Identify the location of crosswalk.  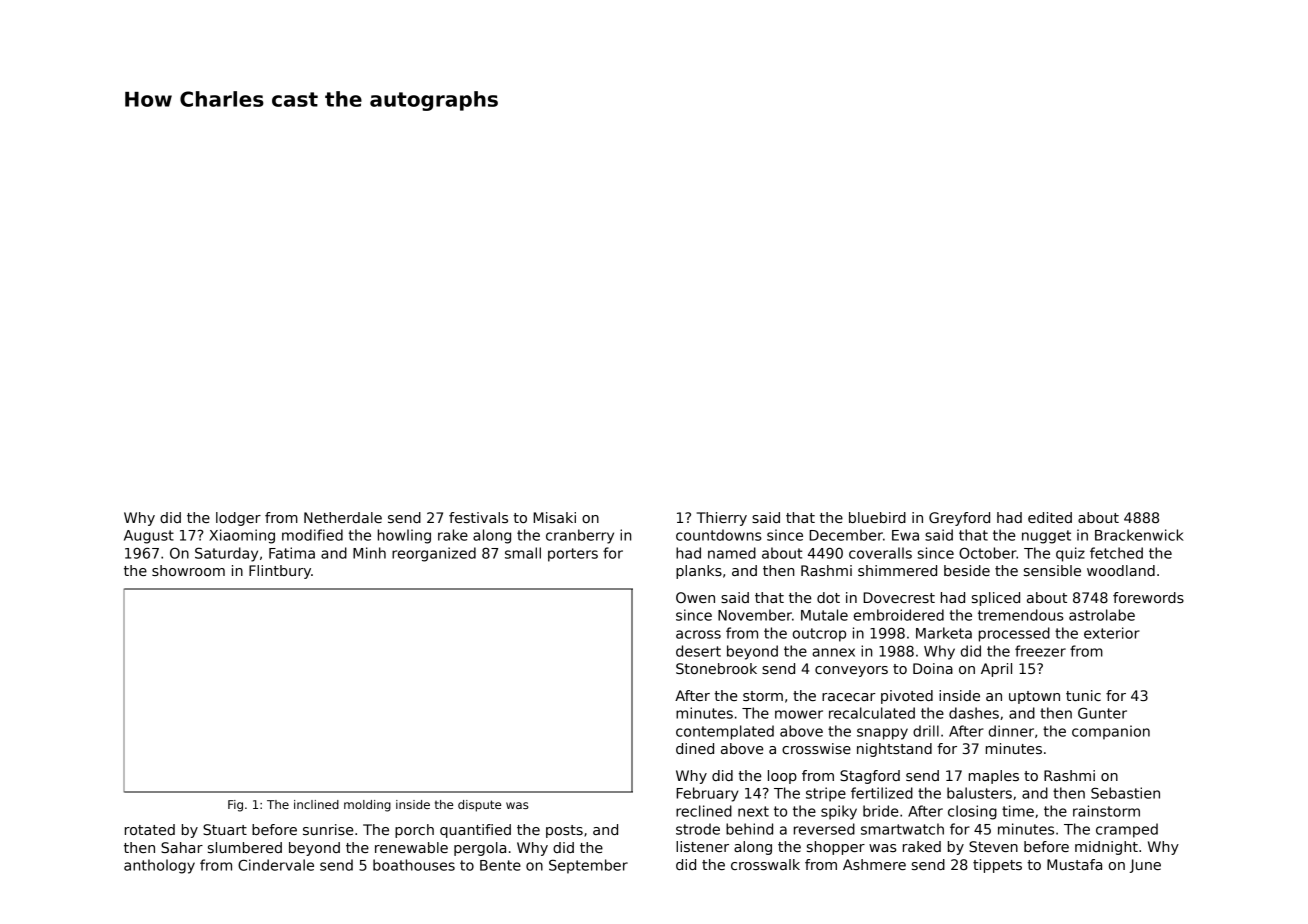
(765, 864).
